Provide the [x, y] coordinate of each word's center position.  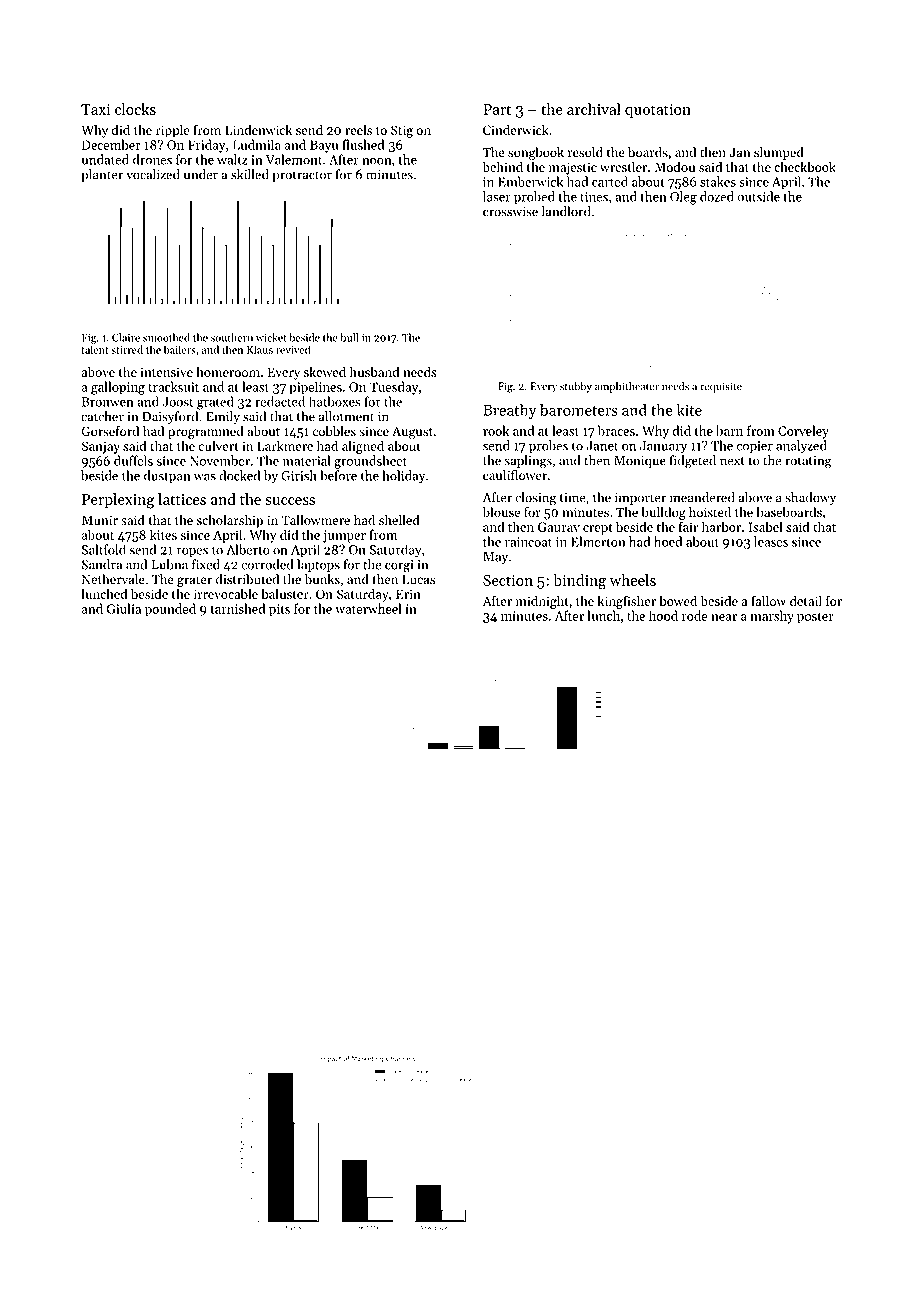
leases [771, 541]
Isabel [765, 526]
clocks [135, 109]
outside [758, 196]
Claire [126, 337]
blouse [501, 512]
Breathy [509, 411]
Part [497, 109]
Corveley [803, 432]
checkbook [805, 166]
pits [279, 610]
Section [508, 580]
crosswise [510, 212]
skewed [325, 371]
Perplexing [118, 501]
